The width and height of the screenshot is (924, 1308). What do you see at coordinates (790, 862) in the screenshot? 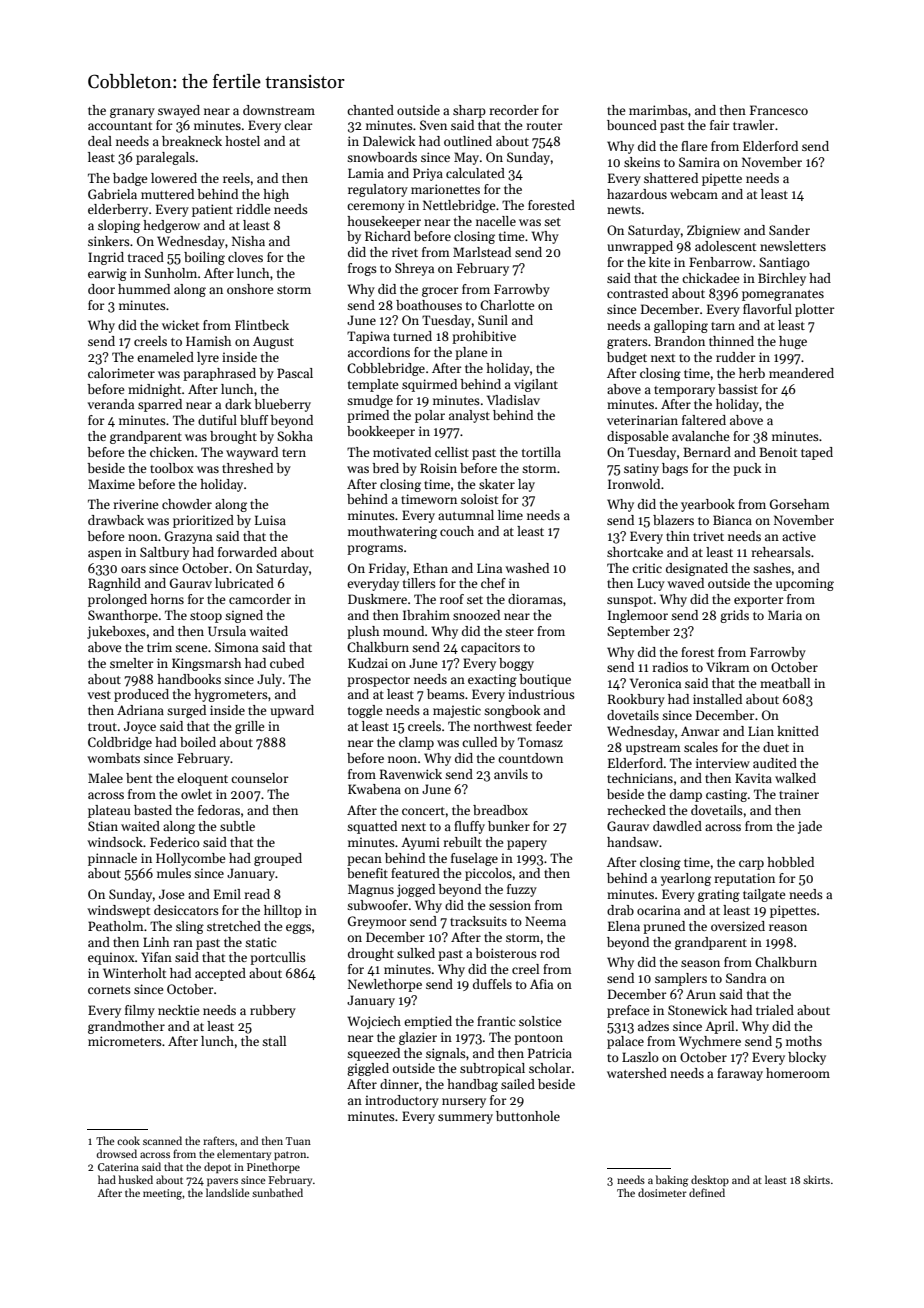
I see `hobbled` at bounding box center [790, 862].
